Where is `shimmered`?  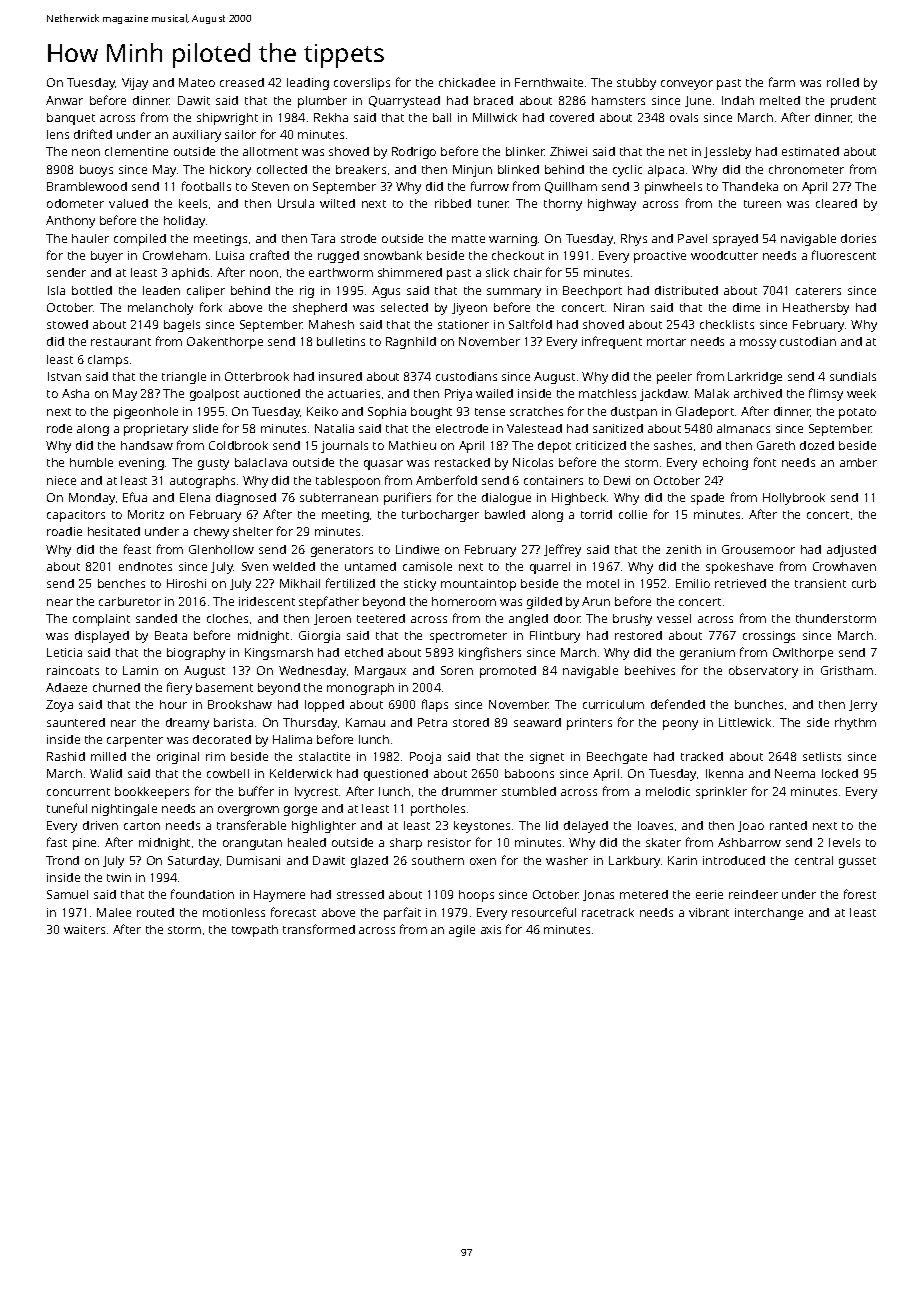 shimmered is located at coordinates (410, 272).
